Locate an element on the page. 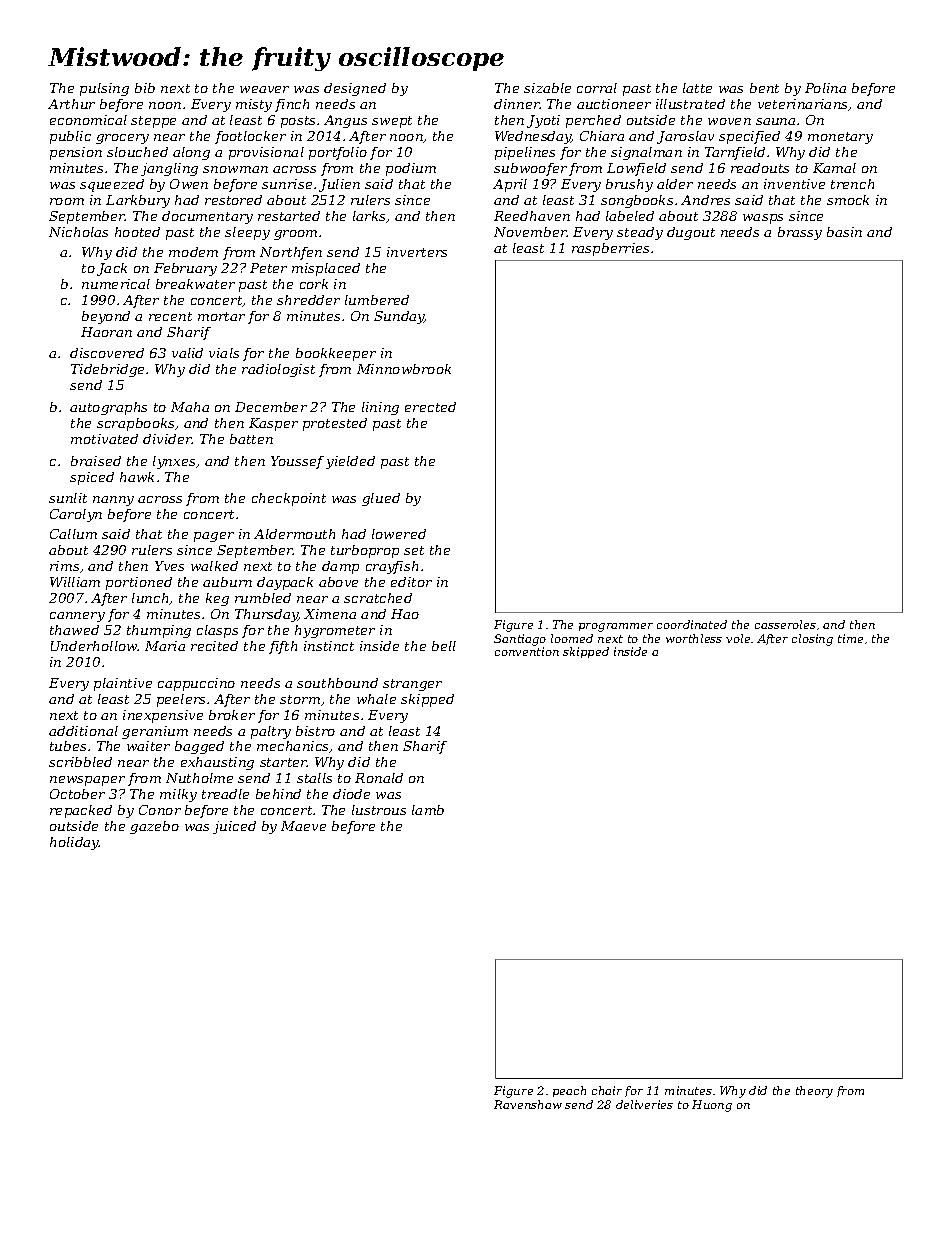 Image resolution: width=952 pixels, height=1233 pixels. portioned is located at coordinates (139, 583).
